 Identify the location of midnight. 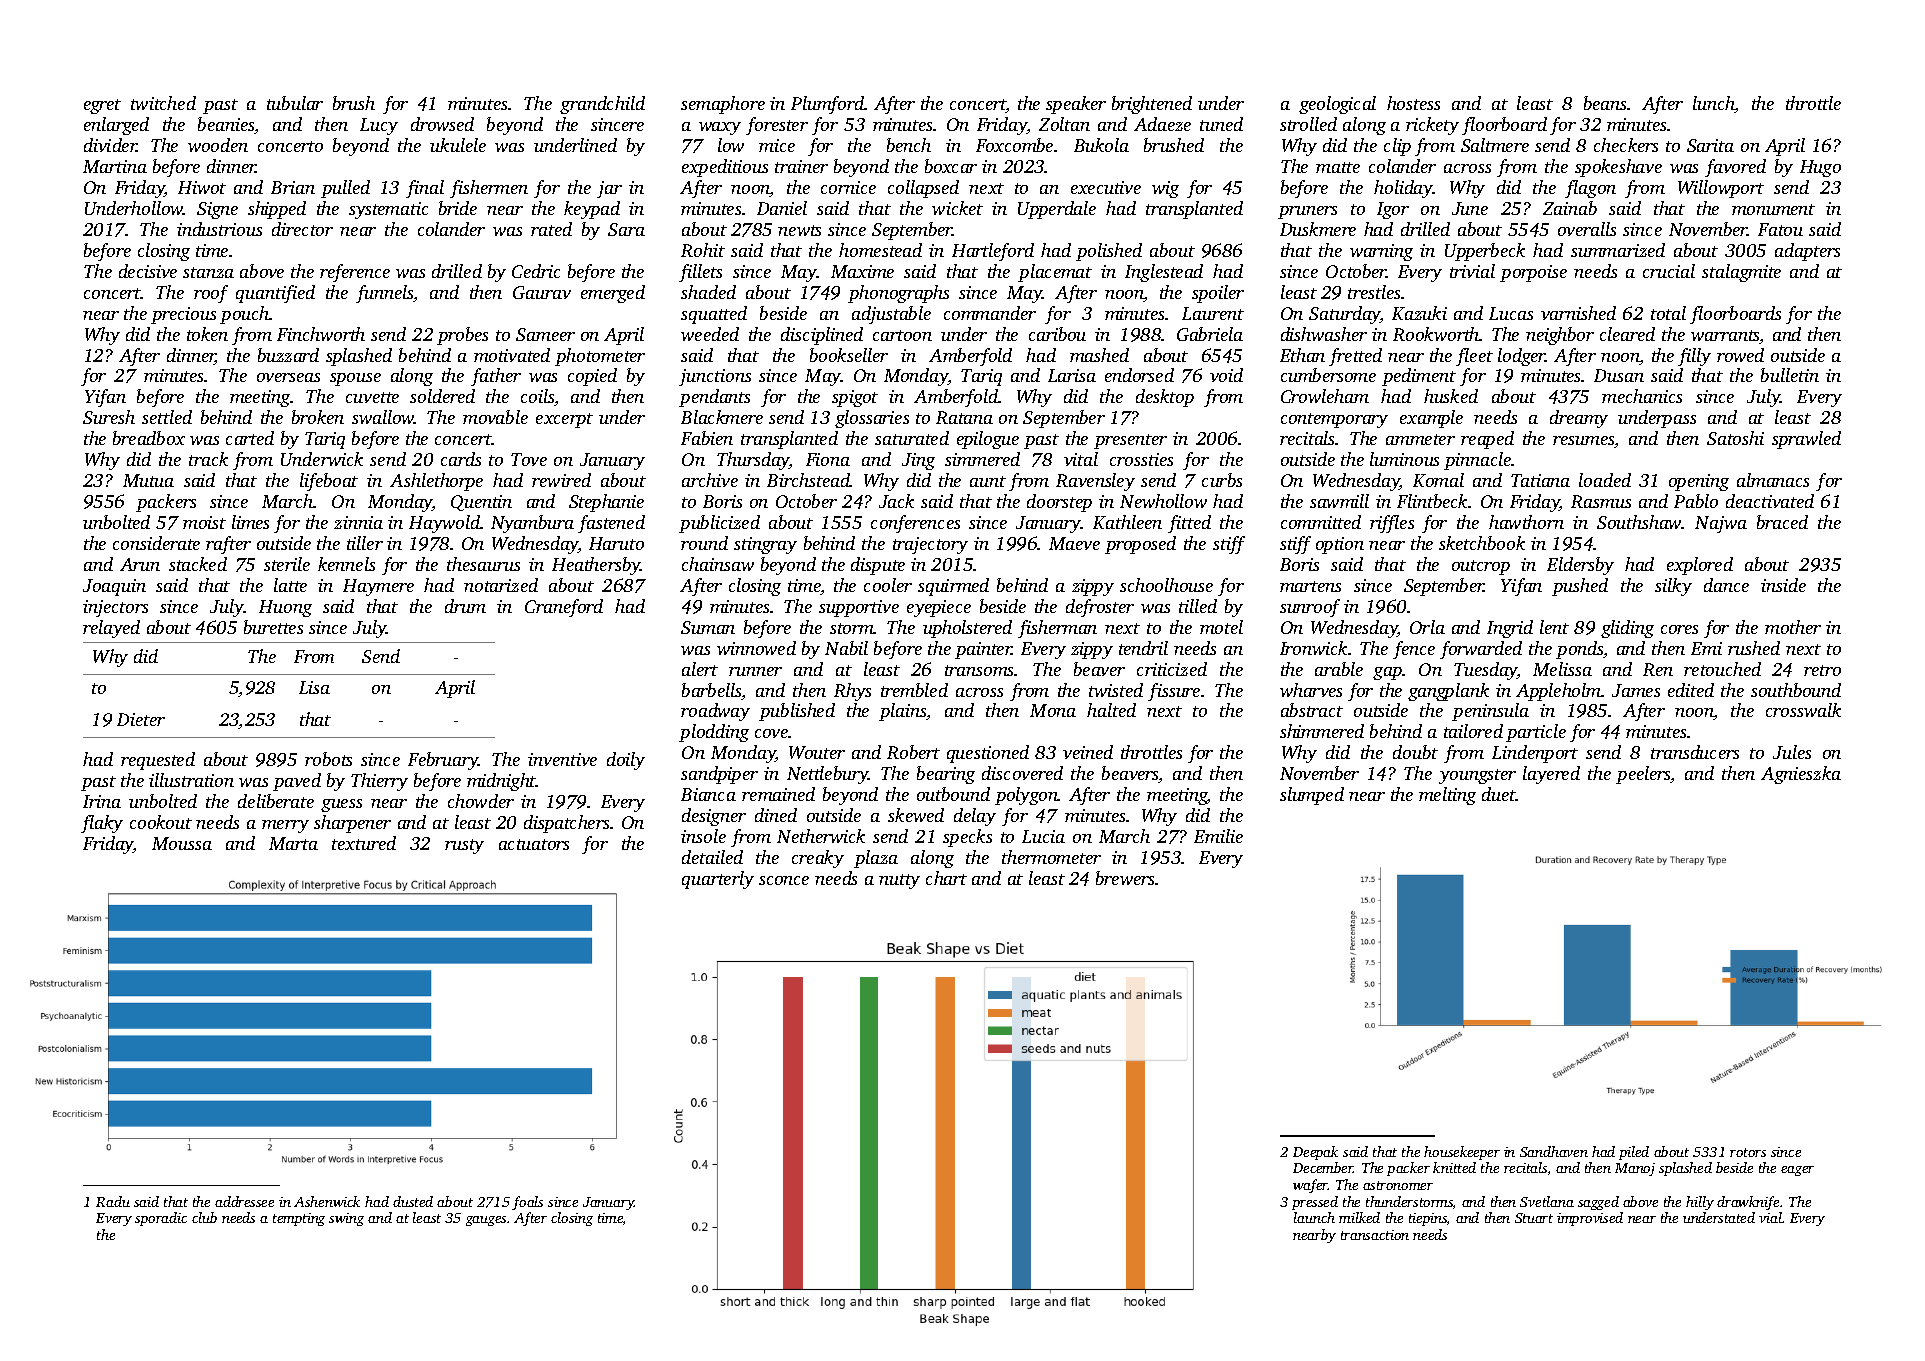
(501, 782).
